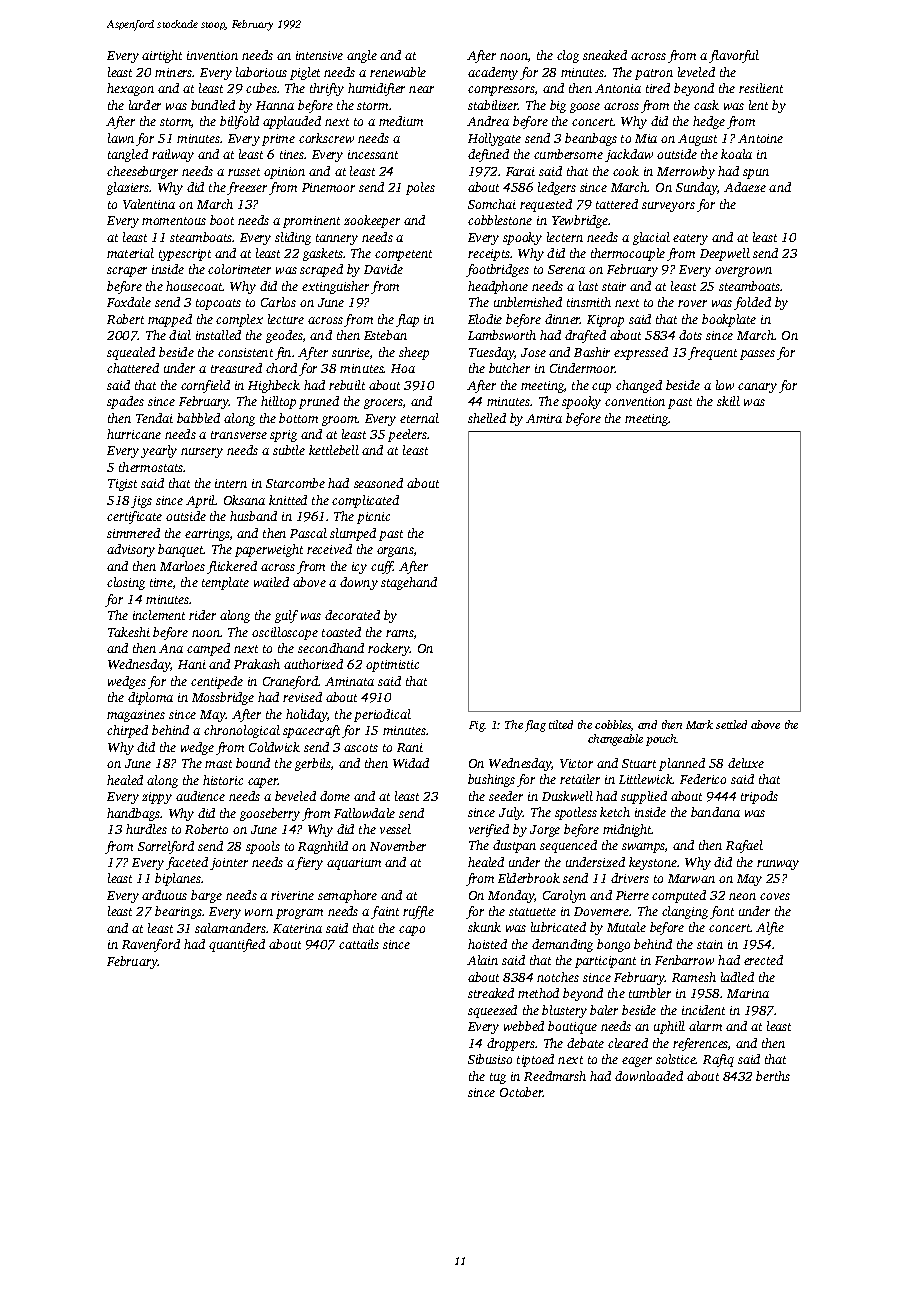  What do you see at coordinates (493, 73) in the screenshot?
I see `academy` at bounding box center [493, 73].
